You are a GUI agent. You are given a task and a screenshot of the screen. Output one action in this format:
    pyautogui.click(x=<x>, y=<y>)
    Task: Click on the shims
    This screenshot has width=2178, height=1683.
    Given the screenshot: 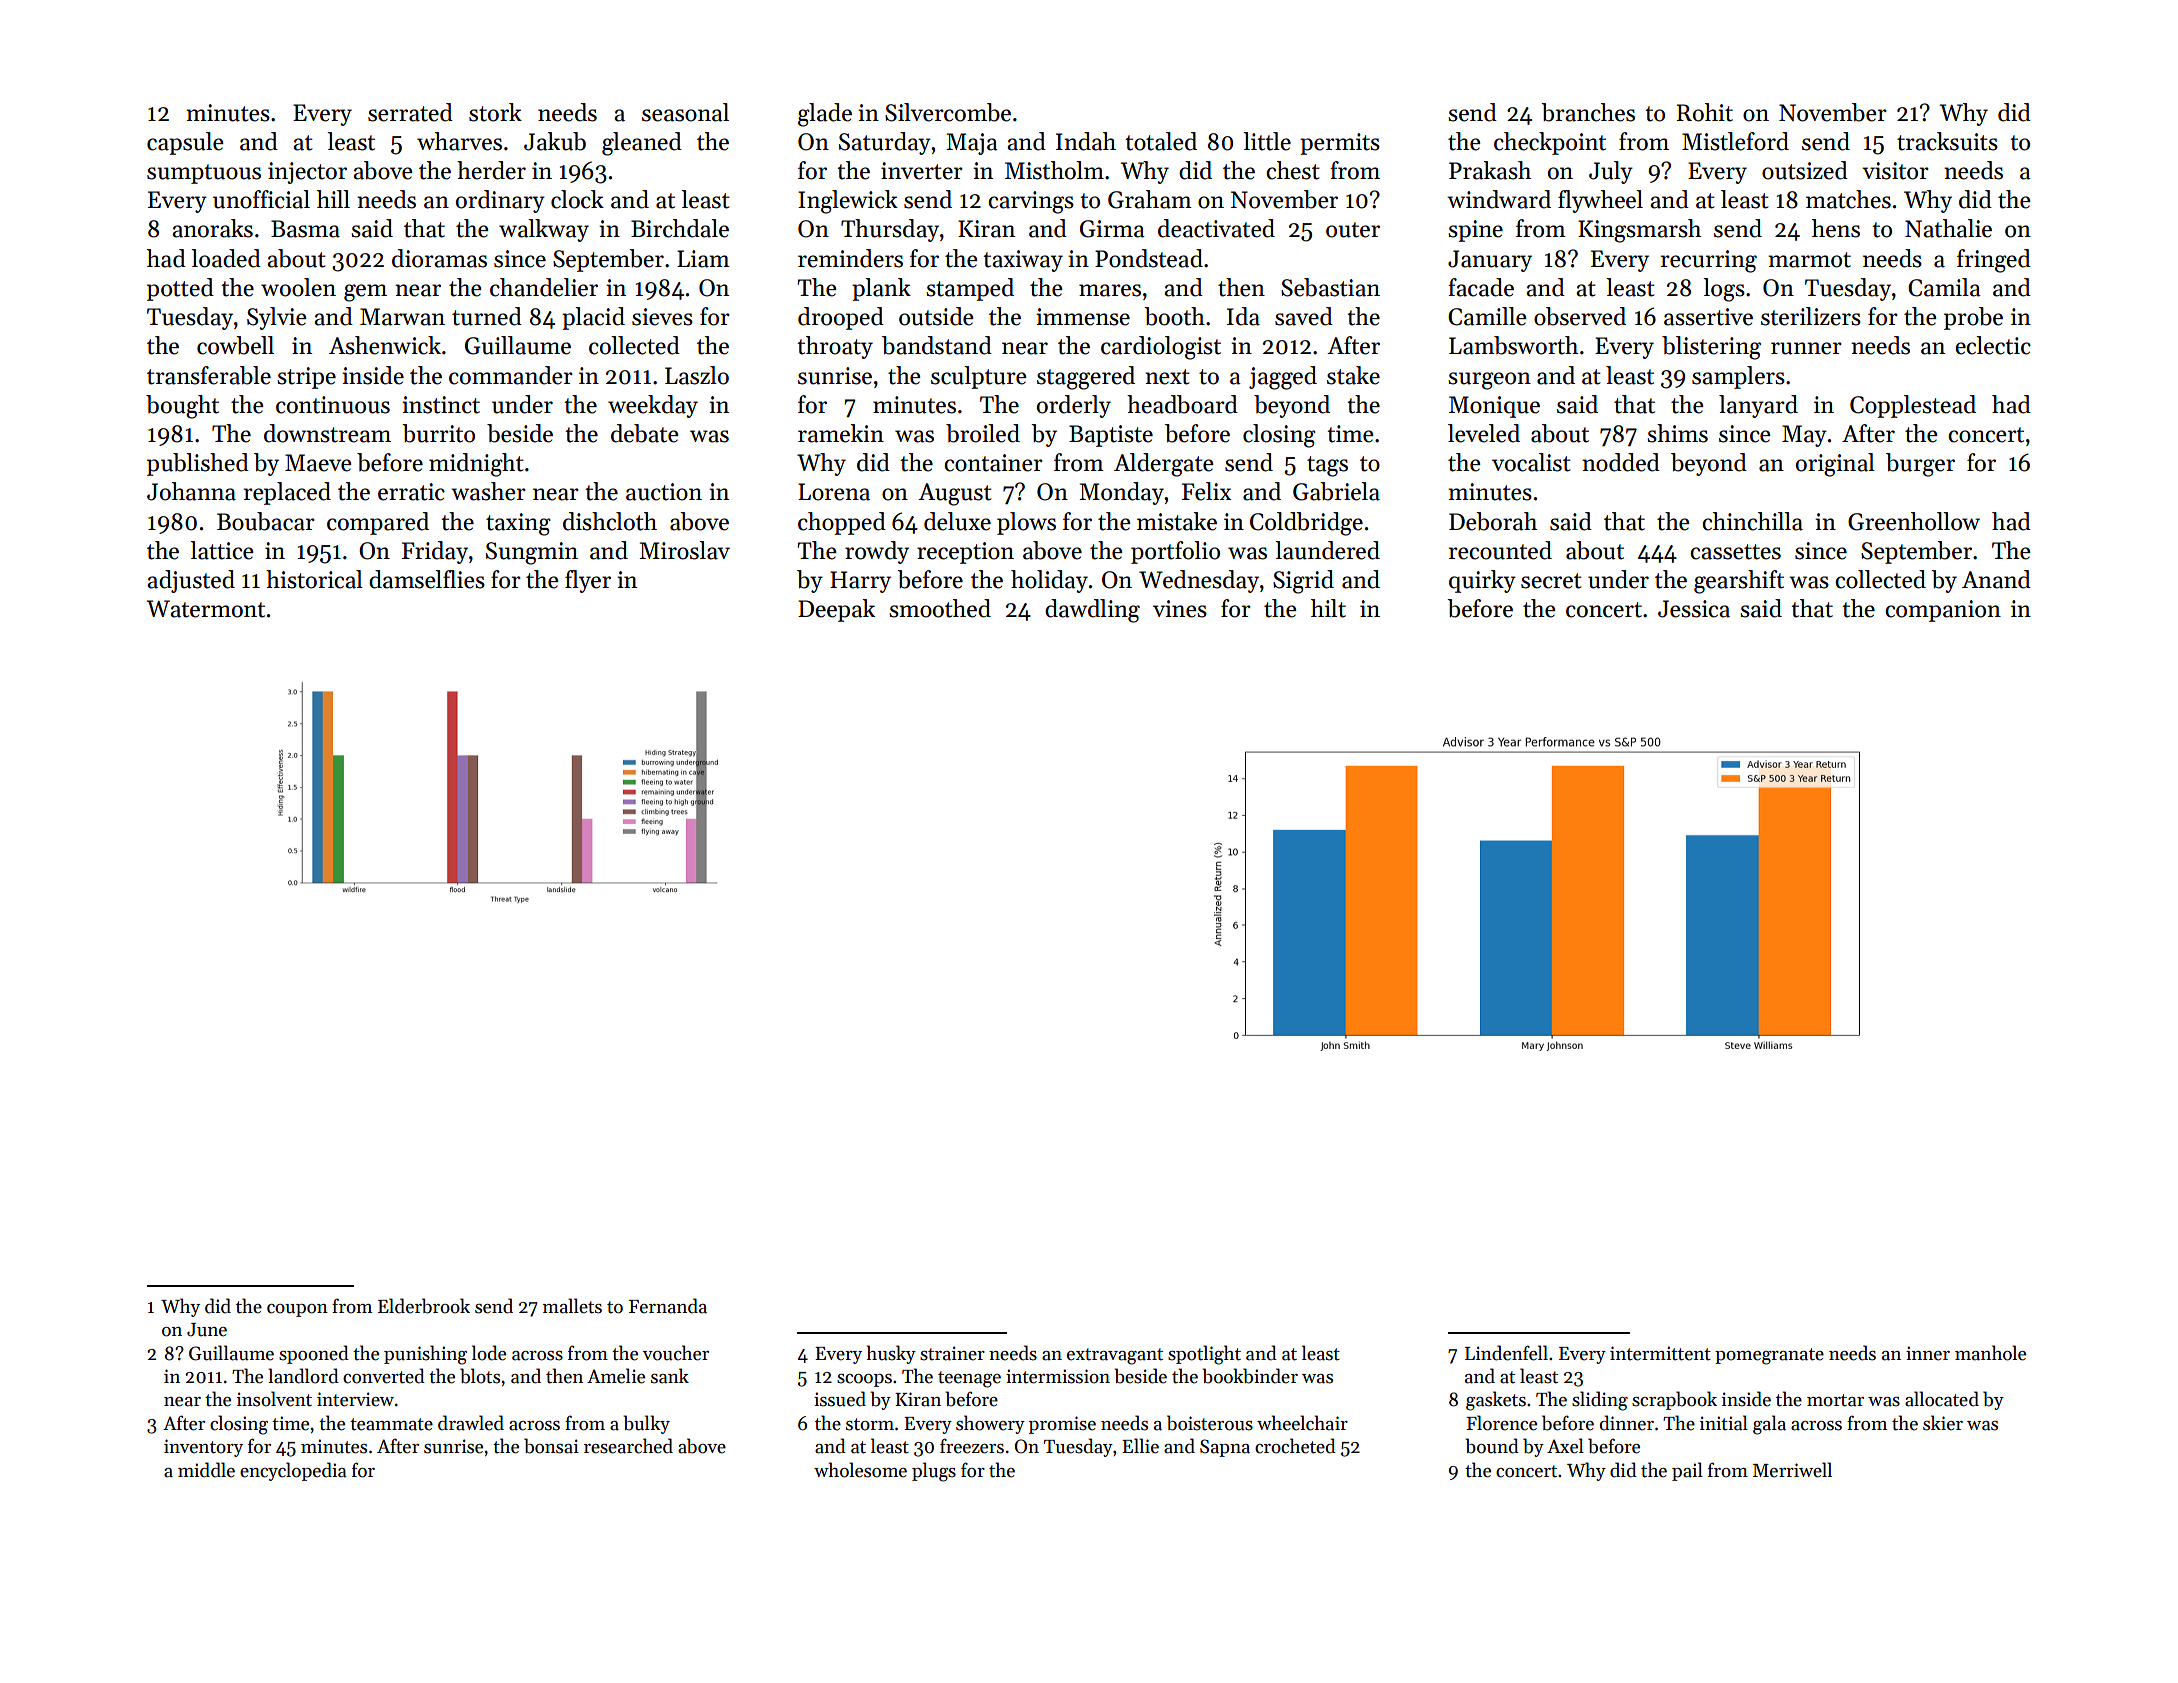 What is the action you would take?
    pyautogui.click(x=1677, y=433)
